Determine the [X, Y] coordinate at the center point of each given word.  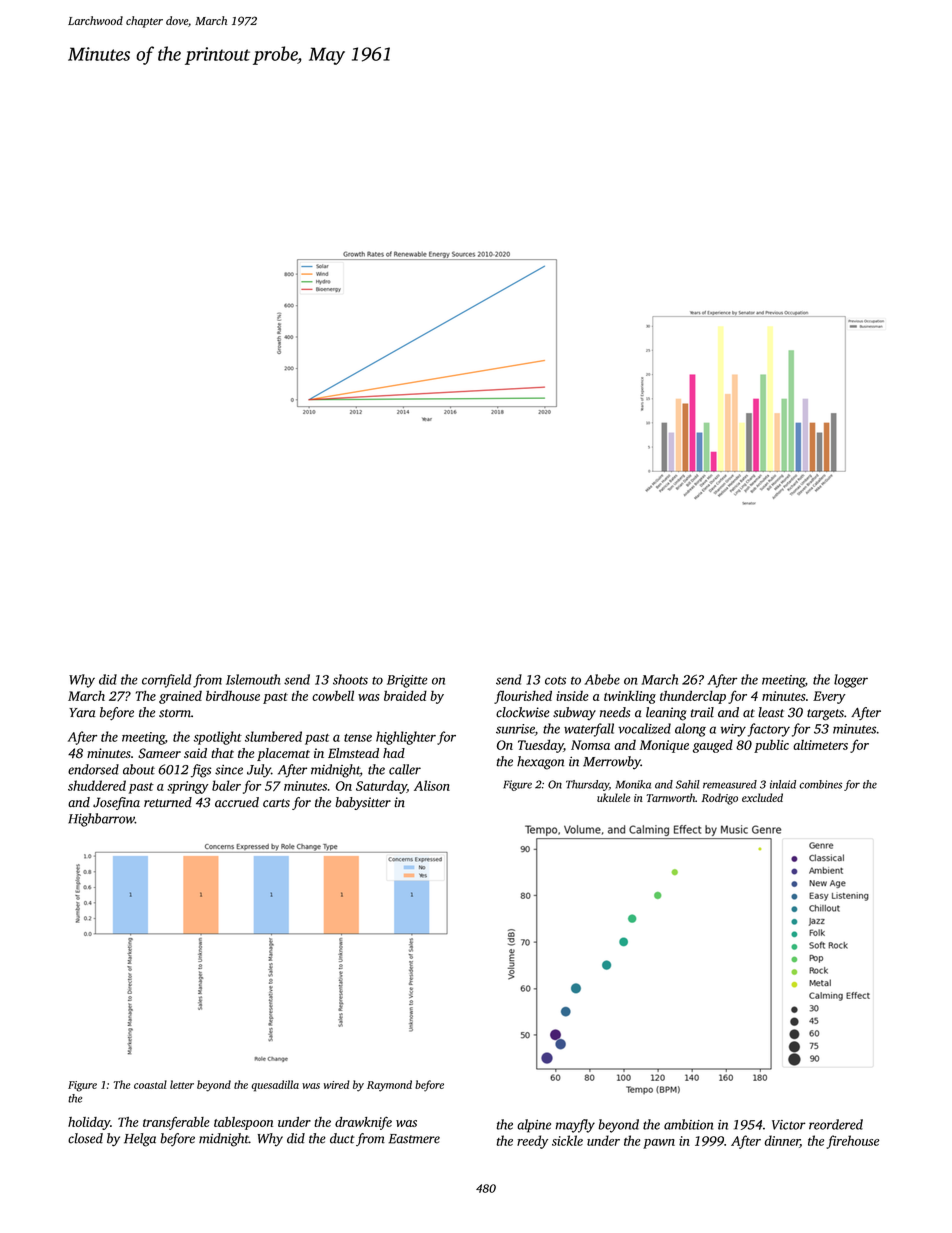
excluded [762, 797]
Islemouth [253, 679]
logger [851, 681]
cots [555, 680]
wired [337, 1084]
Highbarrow [101, 820]
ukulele [613, 797]
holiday [89, 1123]
